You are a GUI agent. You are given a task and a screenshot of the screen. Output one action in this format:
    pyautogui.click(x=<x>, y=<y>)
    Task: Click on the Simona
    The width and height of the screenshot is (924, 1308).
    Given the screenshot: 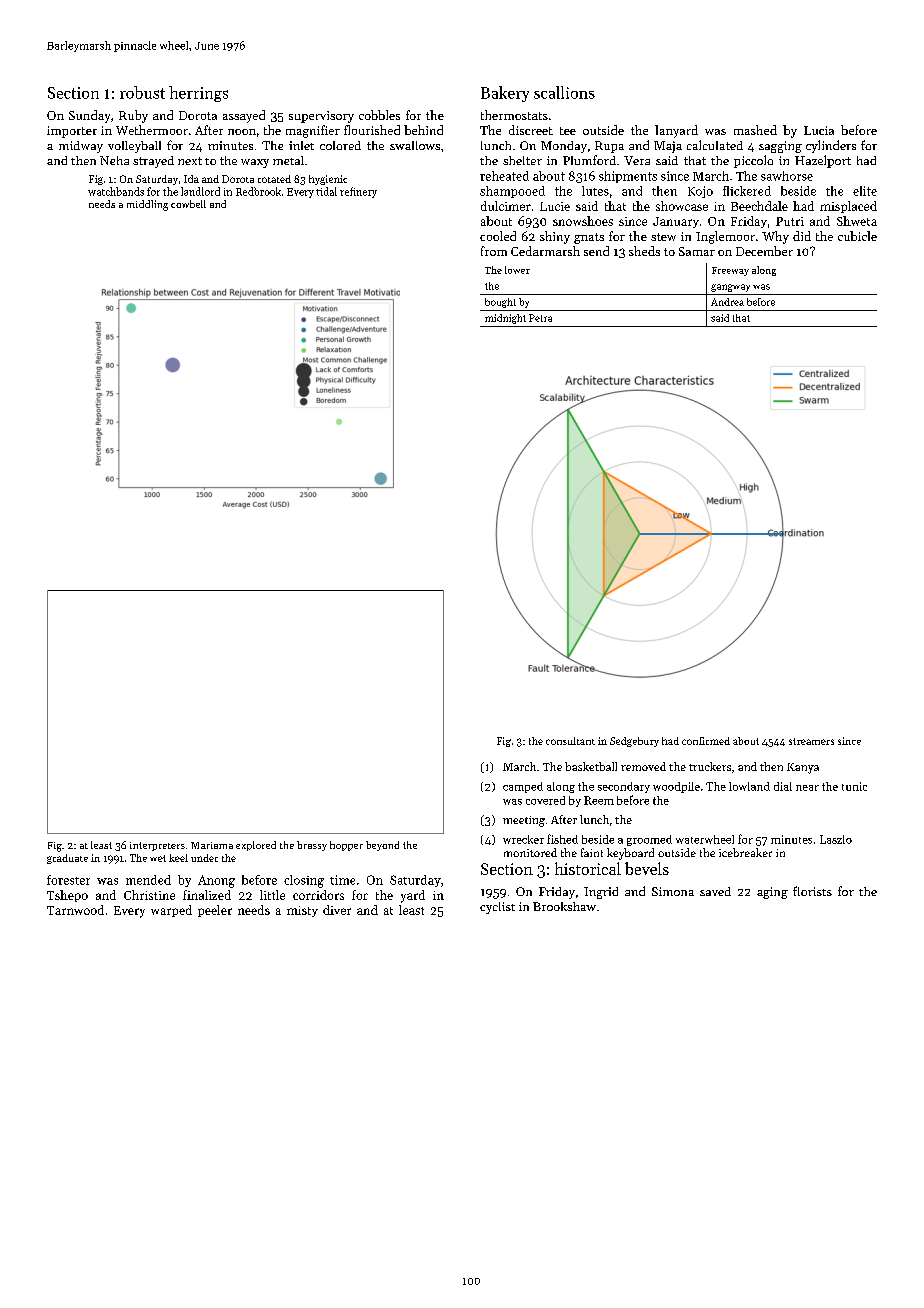 What is the action you would take?
    pyautogui.click(x=673, y=891)
